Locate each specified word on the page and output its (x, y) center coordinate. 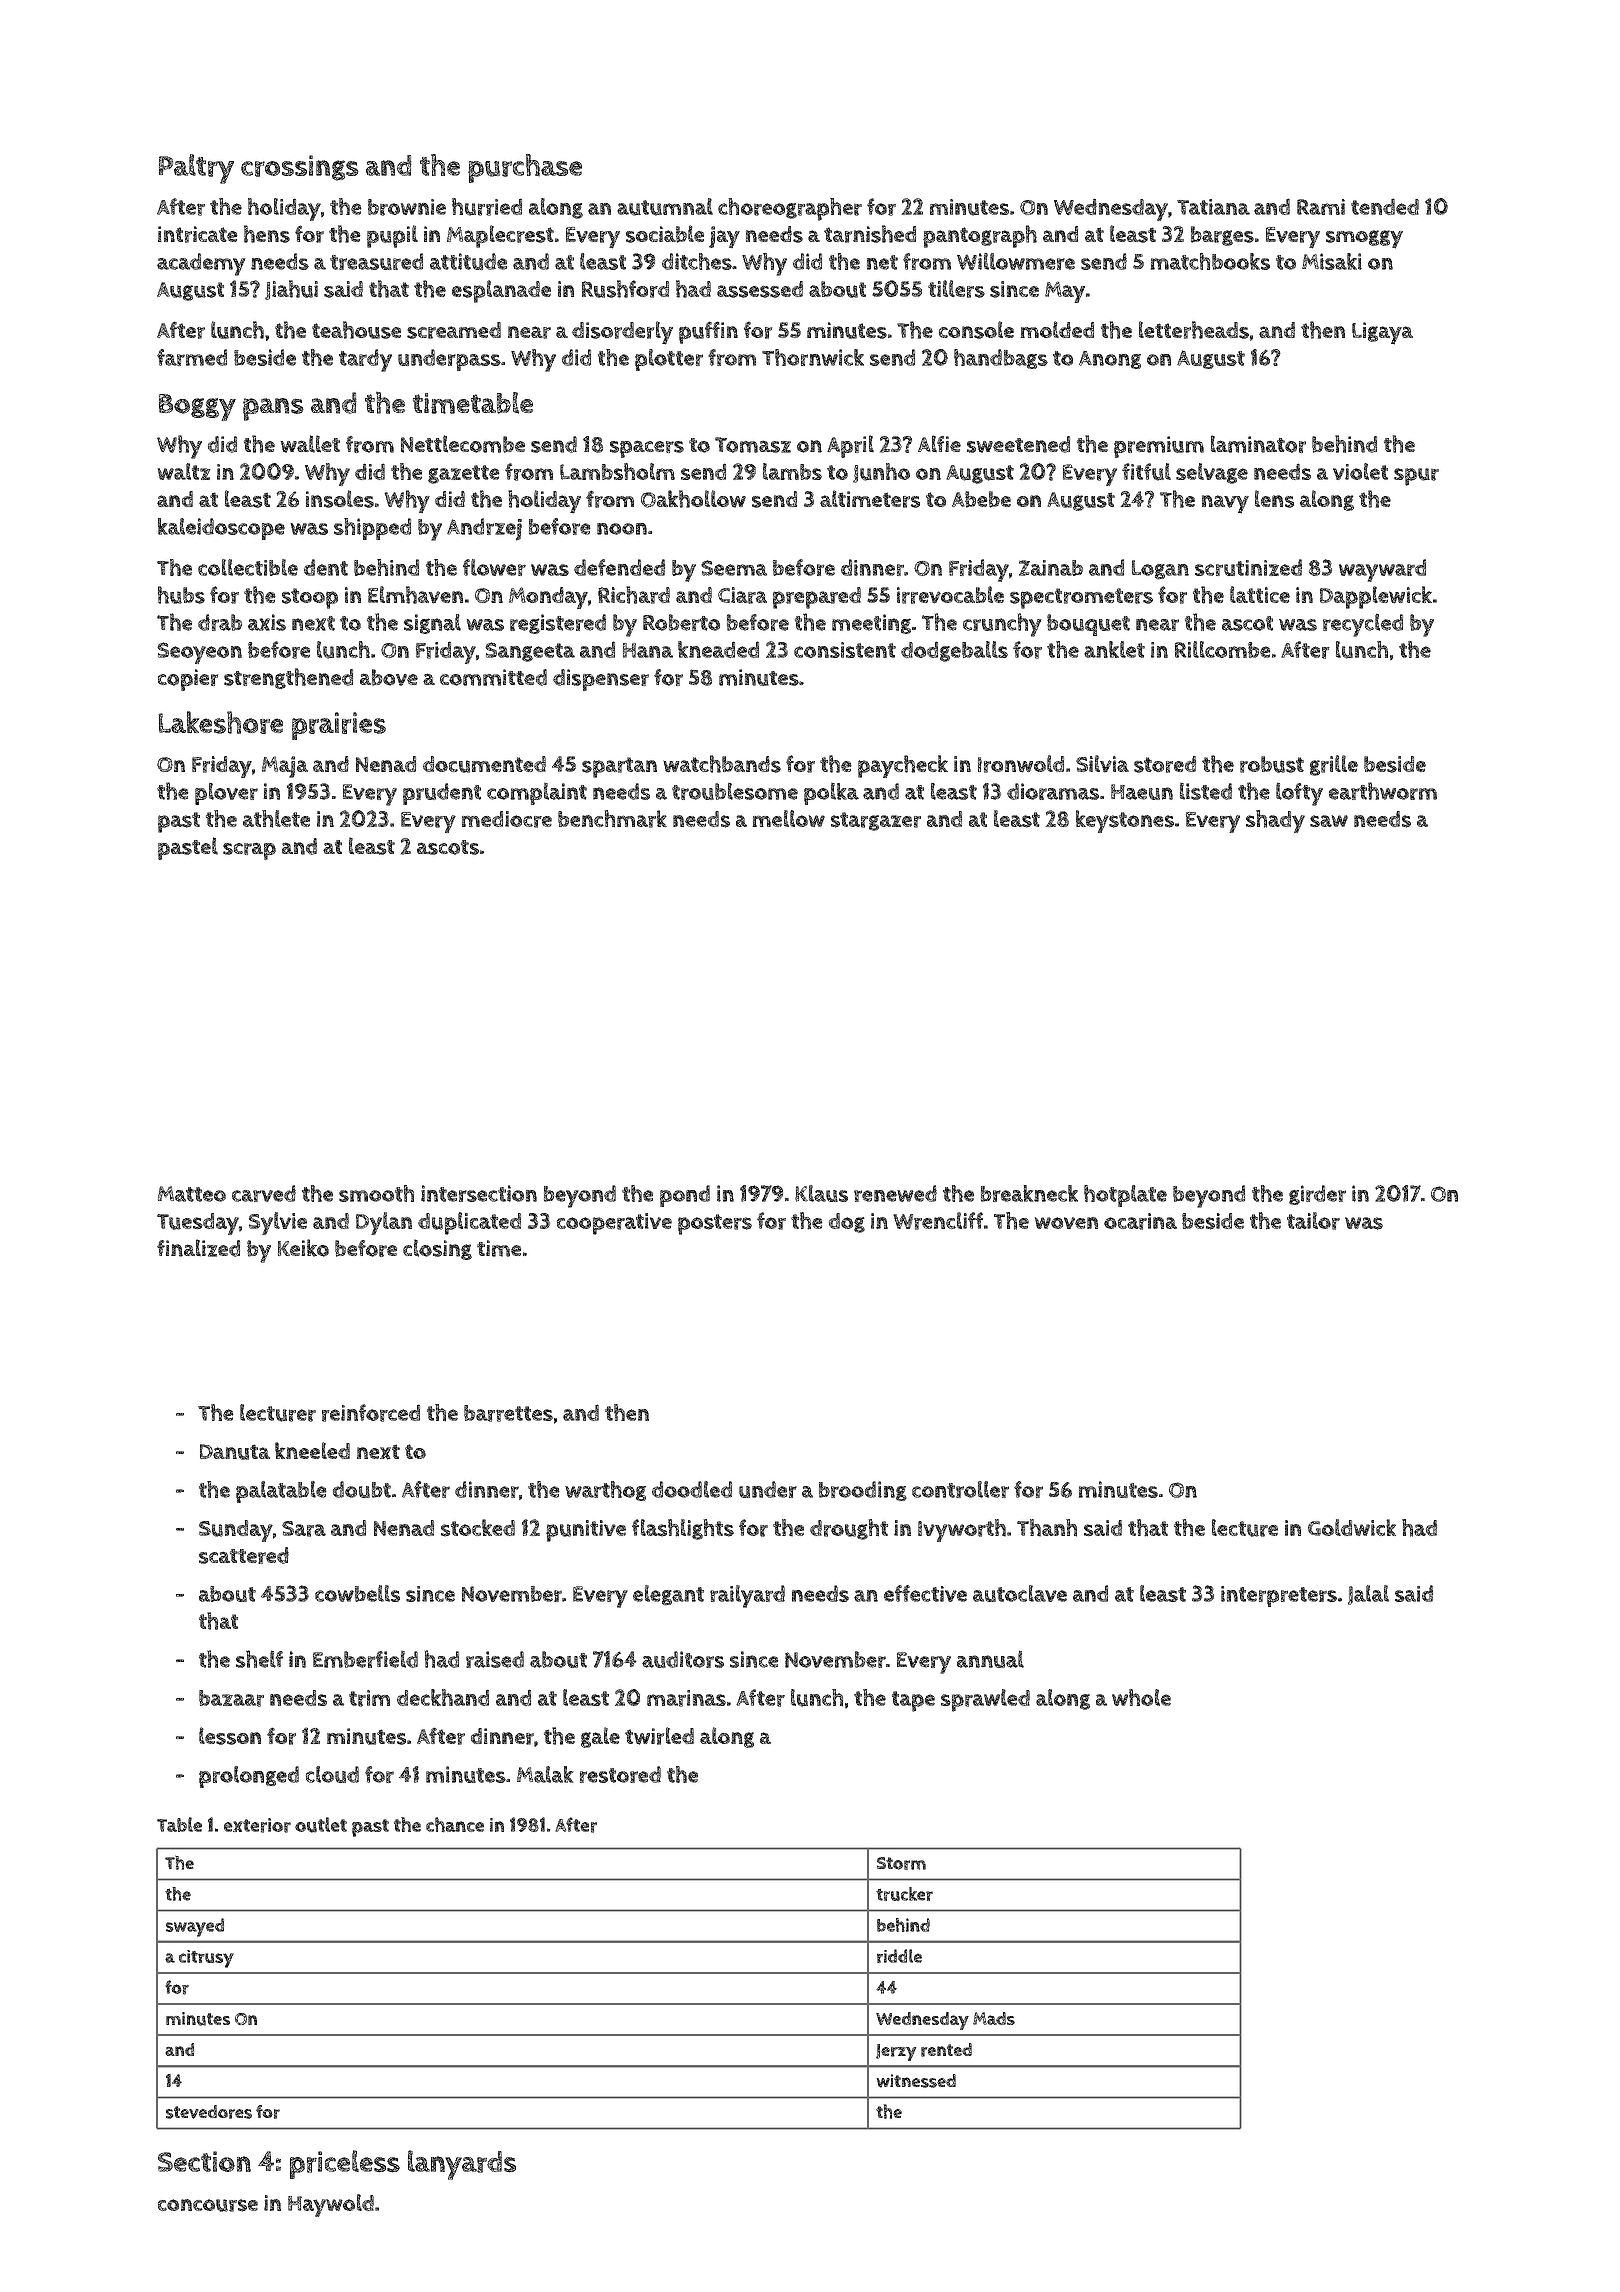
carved (264, 1193)
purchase (525, 168)
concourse (208, 2205)
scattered (244, 1555)
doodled (692, 1489)
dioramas (1053, 791)
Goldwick (1352, 1527)
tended (1385, 206)
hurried (487, 207)
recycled (1363, 625)
